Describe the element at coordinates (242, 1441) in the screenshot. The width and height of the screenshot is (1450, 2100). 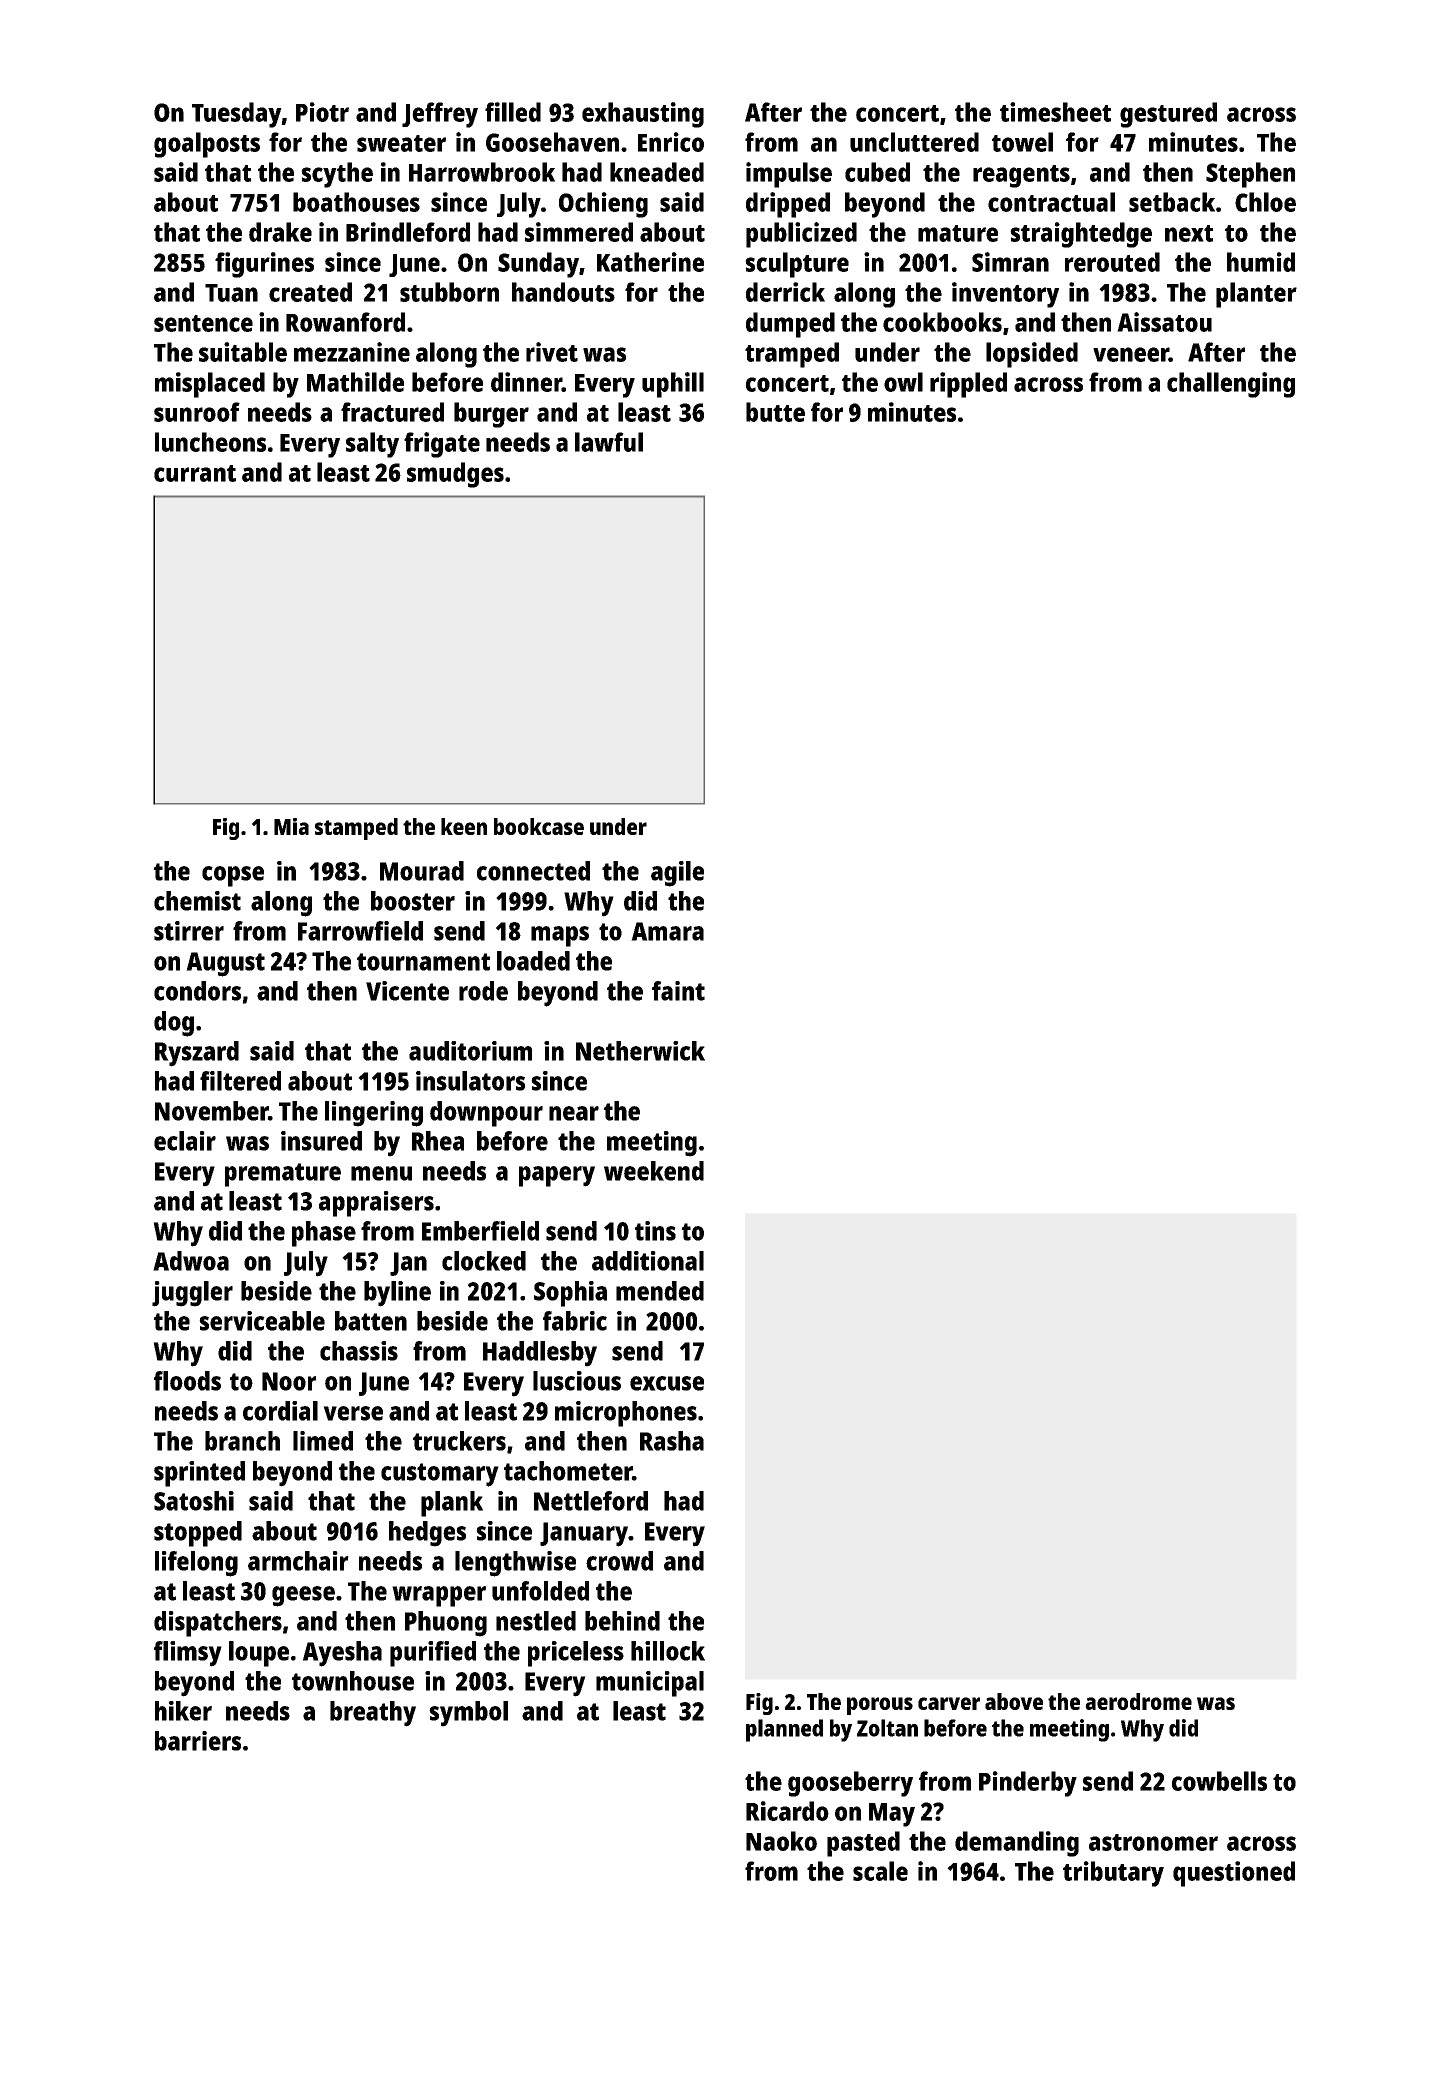
I see `branch` at that location.
